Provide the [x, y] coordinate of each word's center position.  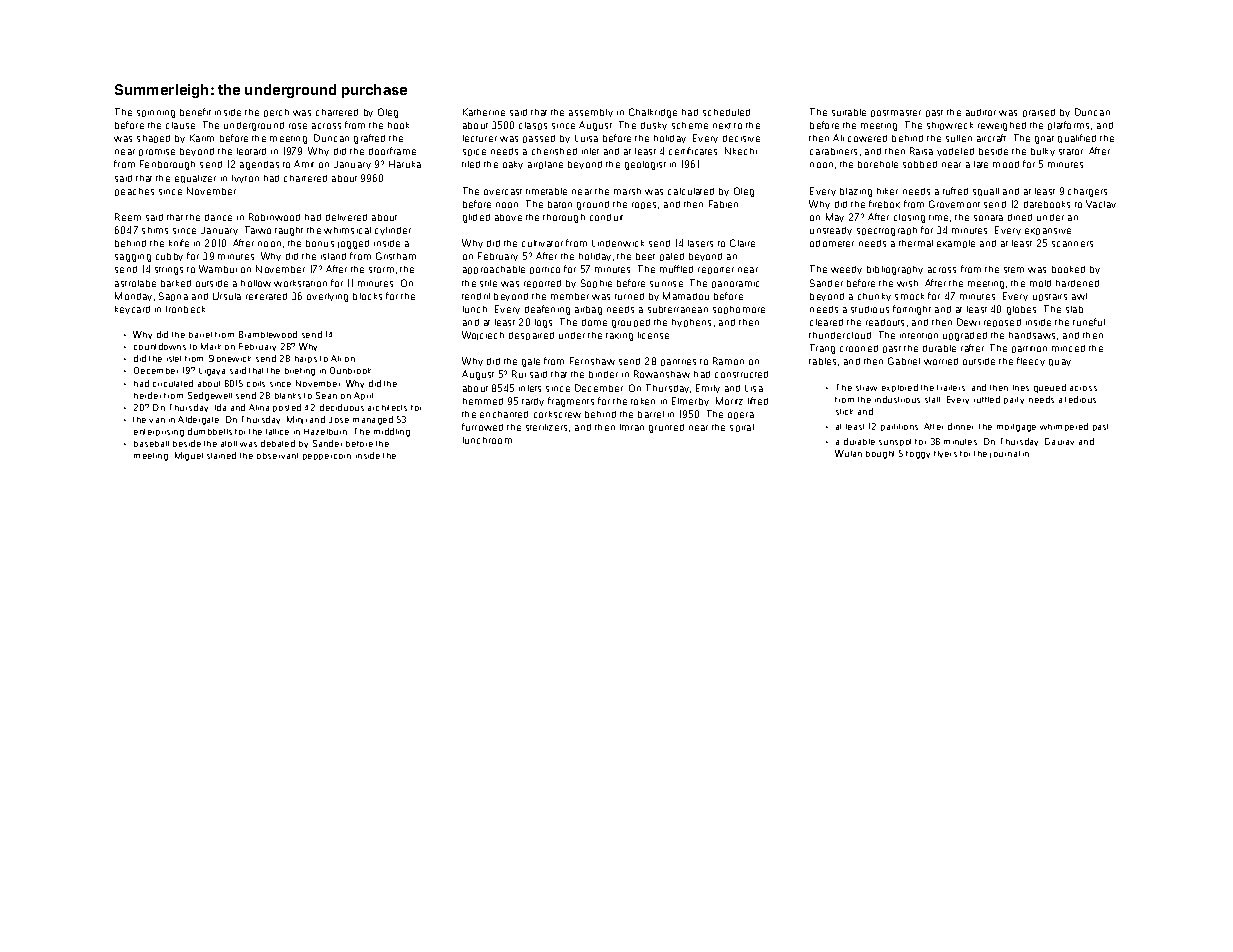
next [722, 126]
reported [542, 284]
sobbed [920, 164]
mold [1040, 283]
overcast [503, 192]
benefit [195, 112]
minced [1068, 348]
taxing [619, 337]
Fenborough [167, 165]
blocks [367, 296]
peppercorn [327, 457]
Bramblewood [268, 334]
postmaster [896, 113]
